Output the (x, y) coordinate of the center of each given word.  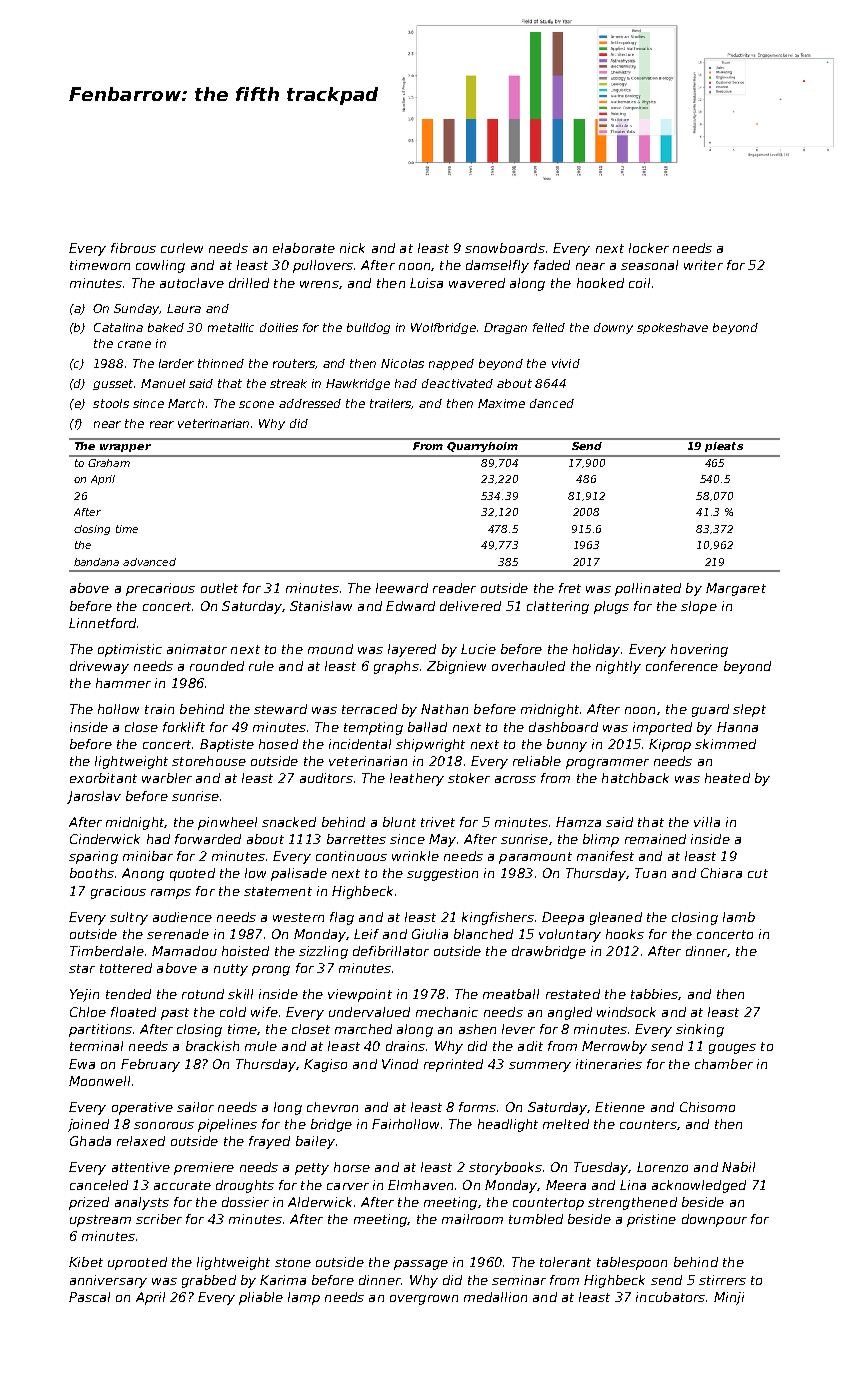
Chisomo (707, 1107)
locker (649, 248)
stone (293, 1262)
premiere (204, 1168)
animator (197, 649)
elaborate (304, 248)
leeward (402, 588)
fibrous (133, 248)
